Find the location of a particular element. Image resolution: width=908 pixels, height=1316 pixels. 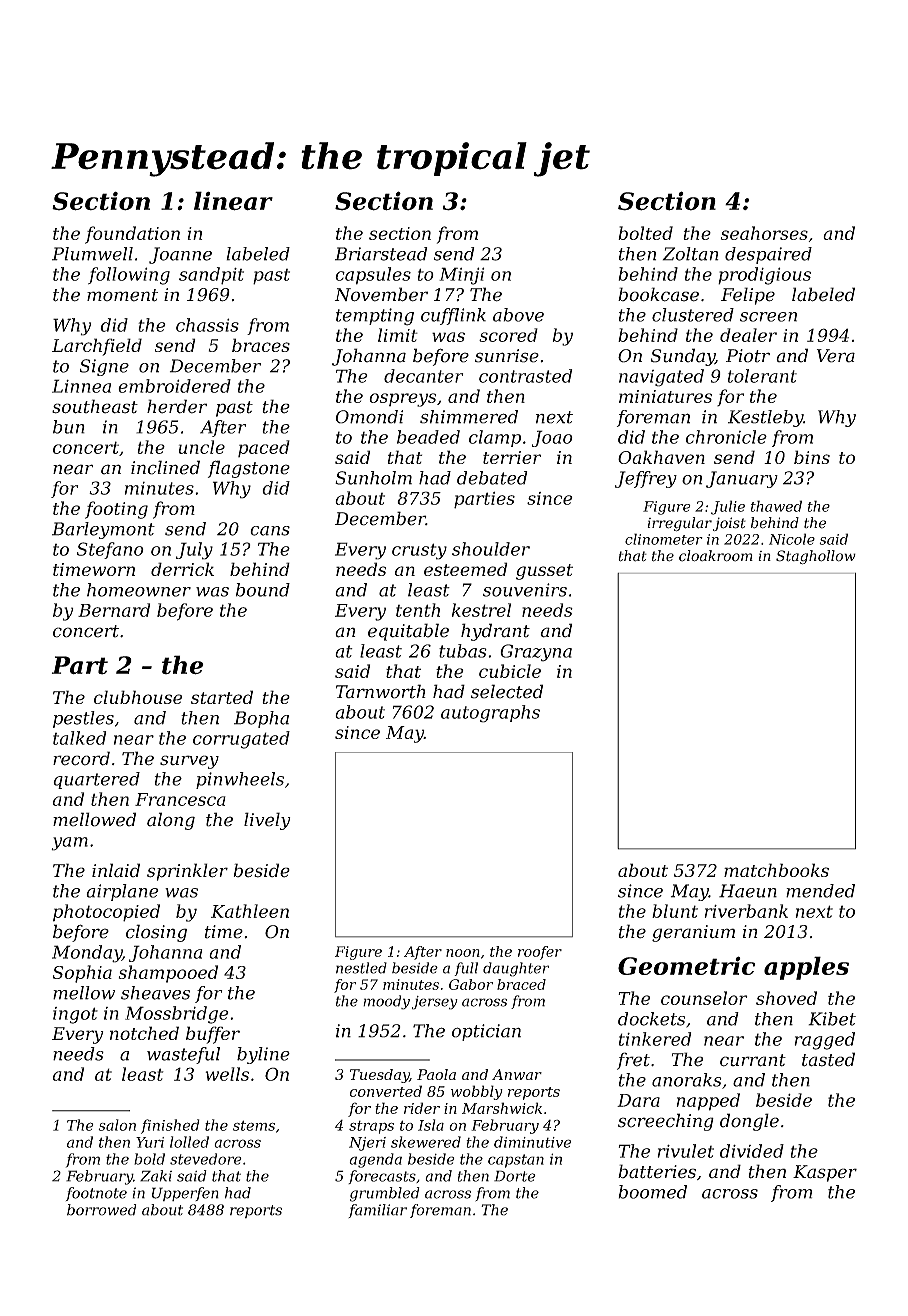

borrowed is located at coordinates (101, 1210).
